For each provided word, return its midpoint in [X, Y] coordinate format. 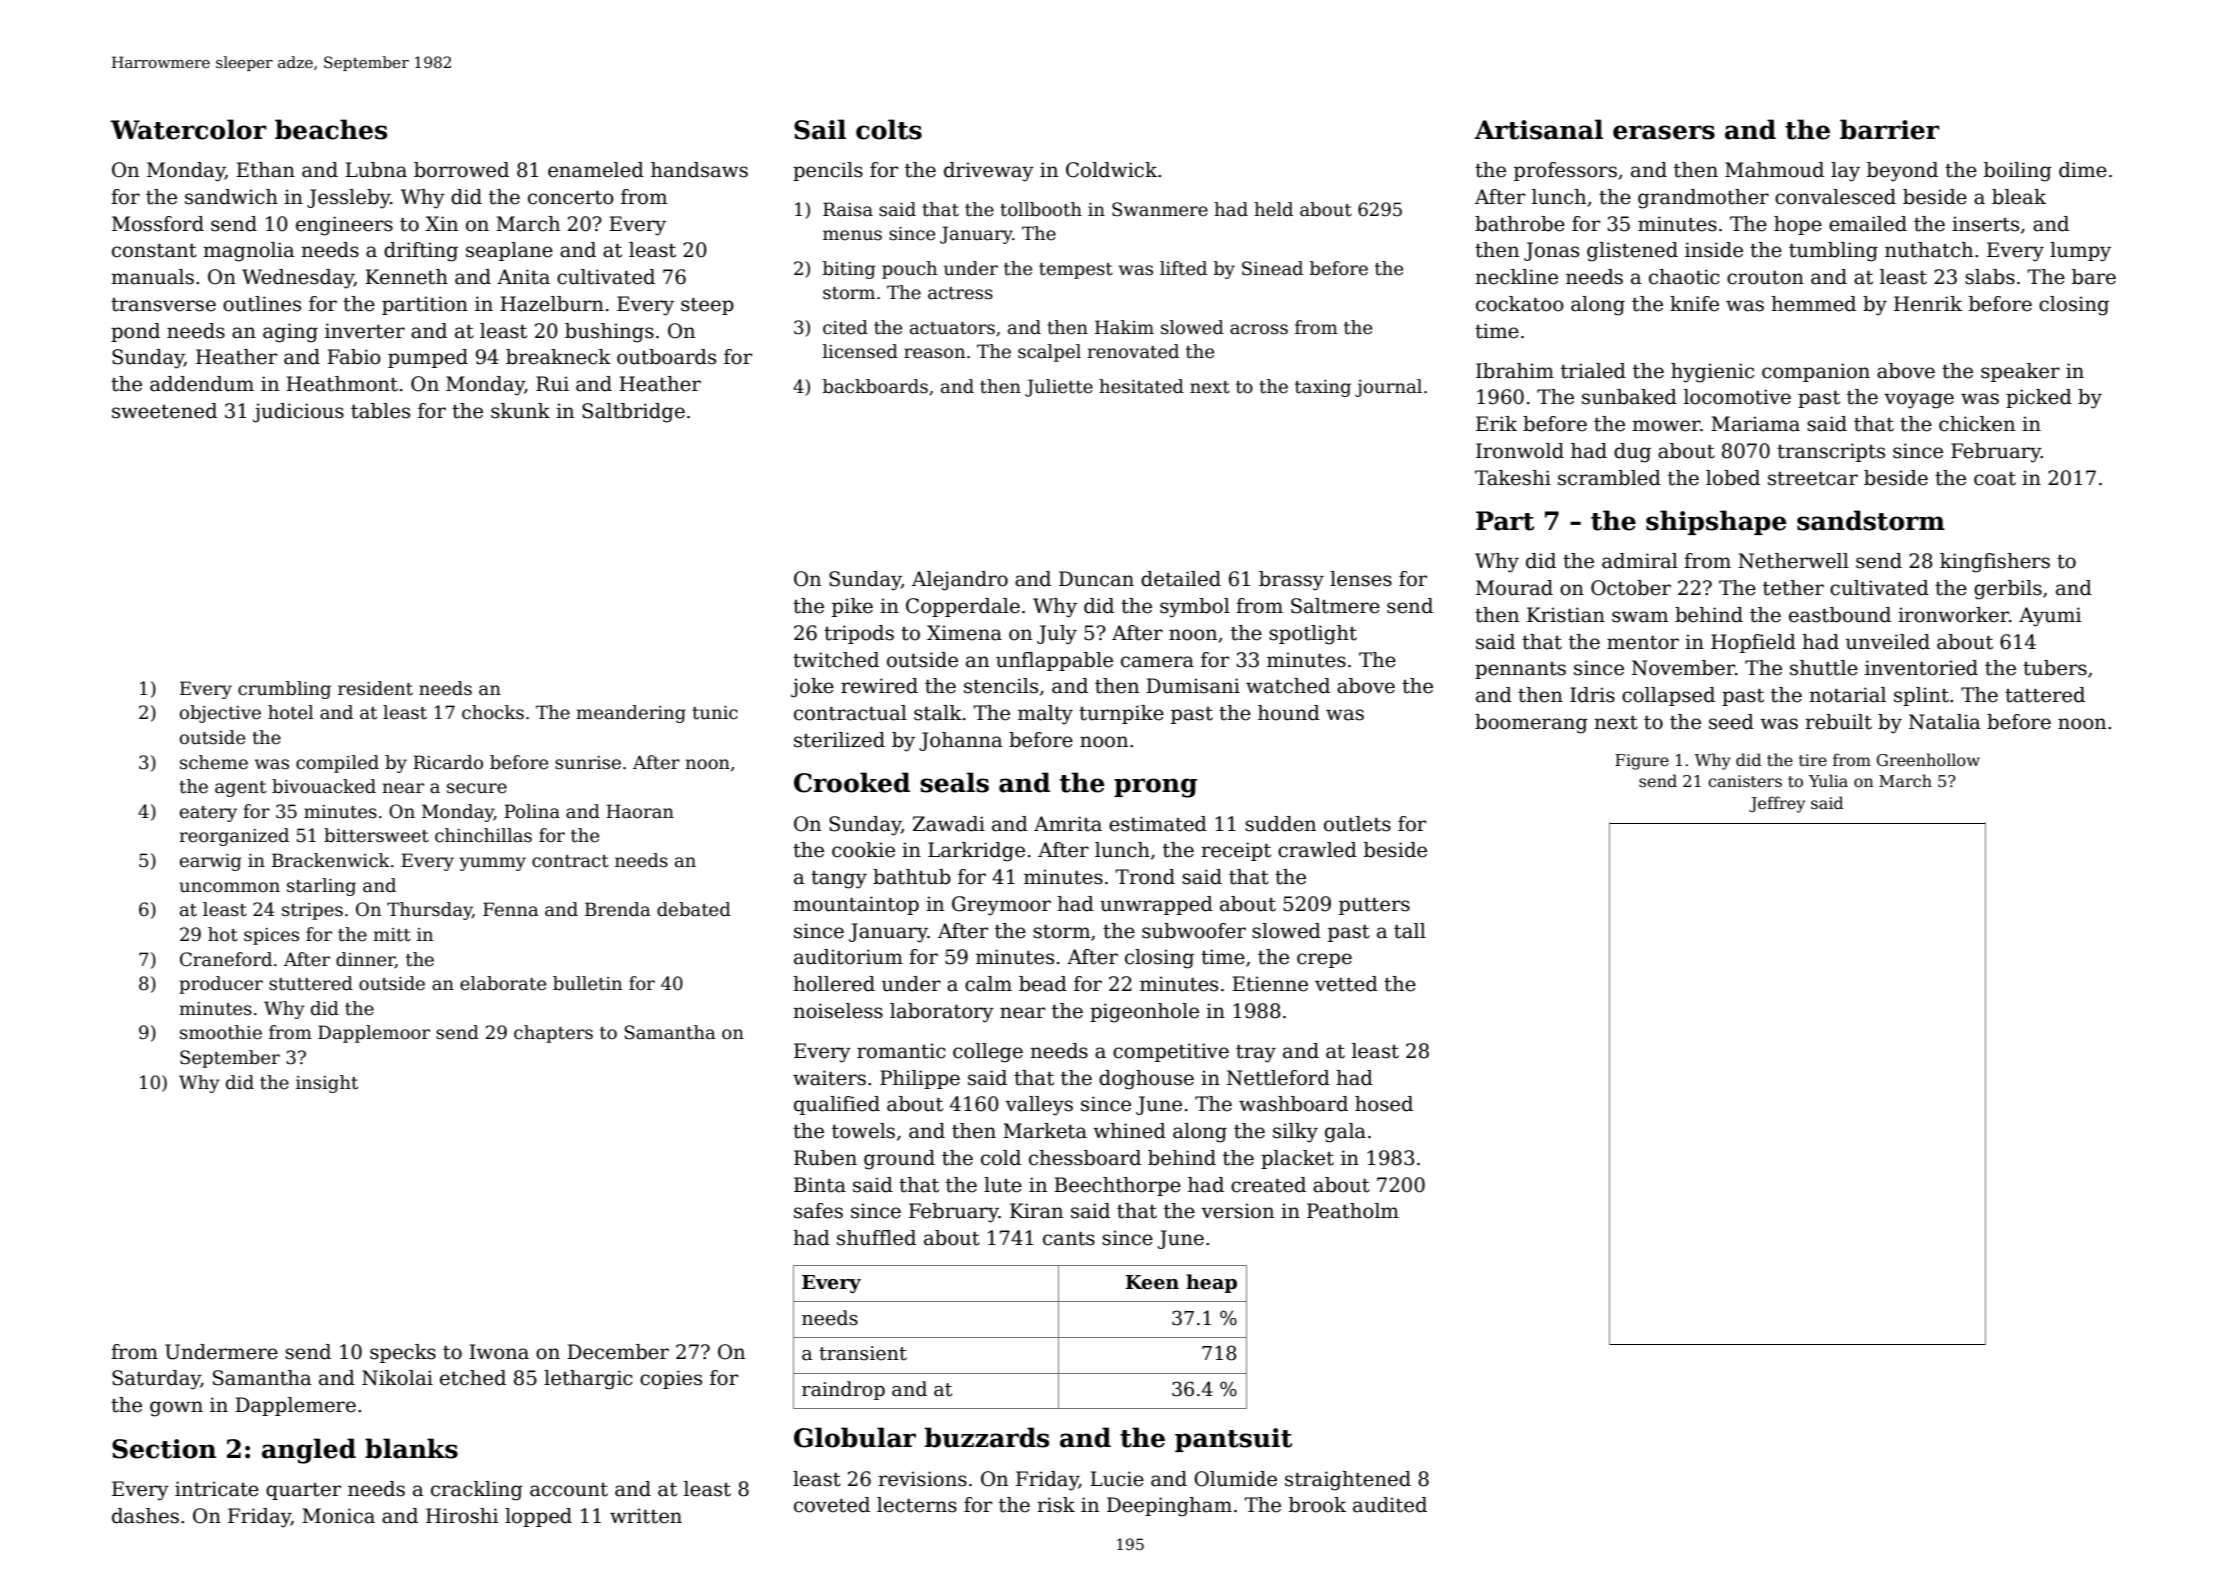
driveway [989, 172]
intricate [217, 1489]
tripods [859, 634]
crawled [1317, 850]
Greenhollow [1928, 760]
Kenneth [406, 277]
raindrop [843, 1390]
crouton [1765, 278]
